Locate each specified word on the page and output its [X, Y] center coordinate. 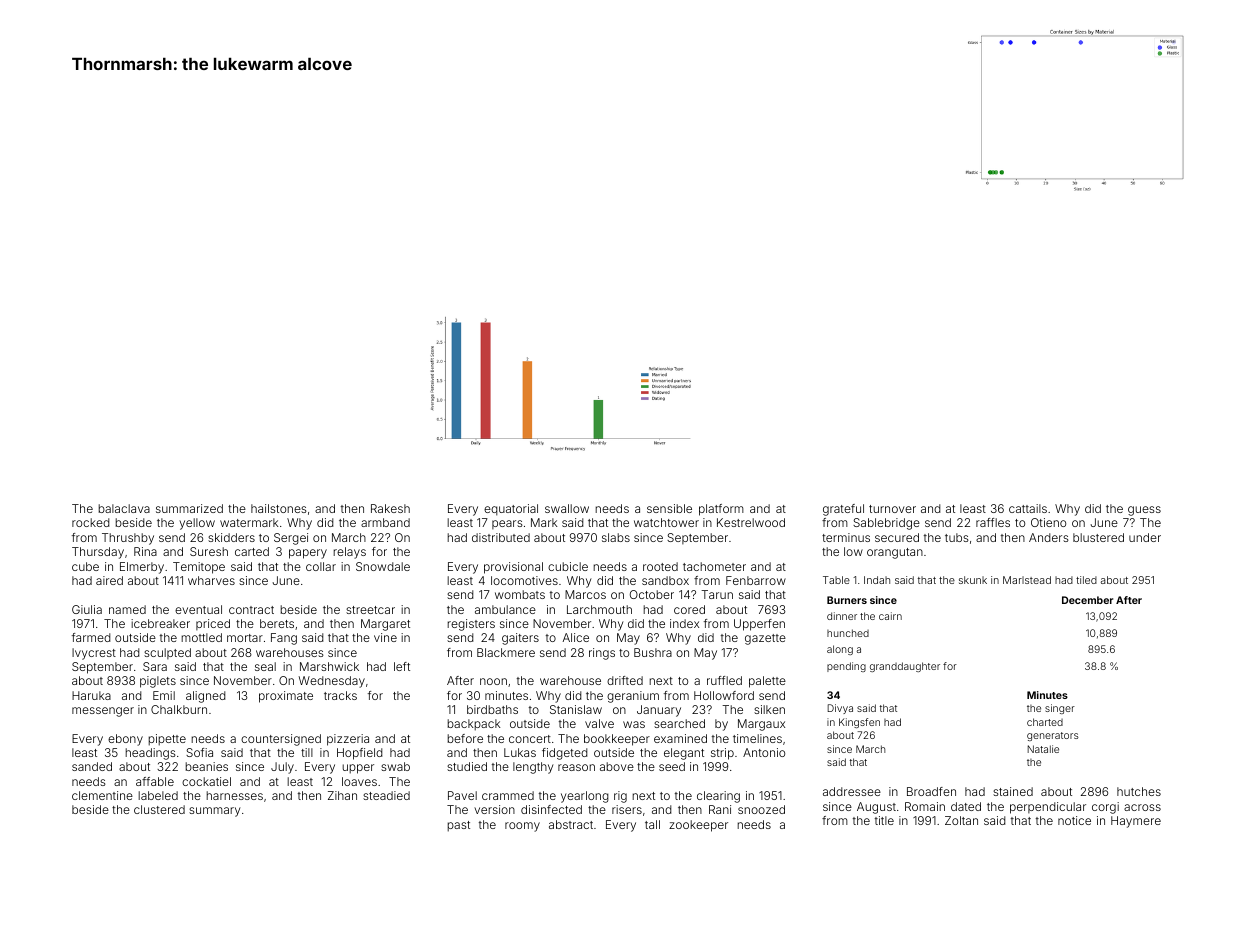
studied [467, 766]
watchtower [666, 522]
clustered [159, 809]
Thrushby [128, 539]
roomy [522, 827]
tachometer [714, 566]
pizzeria [348, 740]
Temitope [199, 568]
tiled [1086, 580]
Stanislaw [576, 709]
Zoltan [961, 820]
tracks [340, 695]
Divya [840, 709]
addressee [852, 791]
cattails [1028, 508]
